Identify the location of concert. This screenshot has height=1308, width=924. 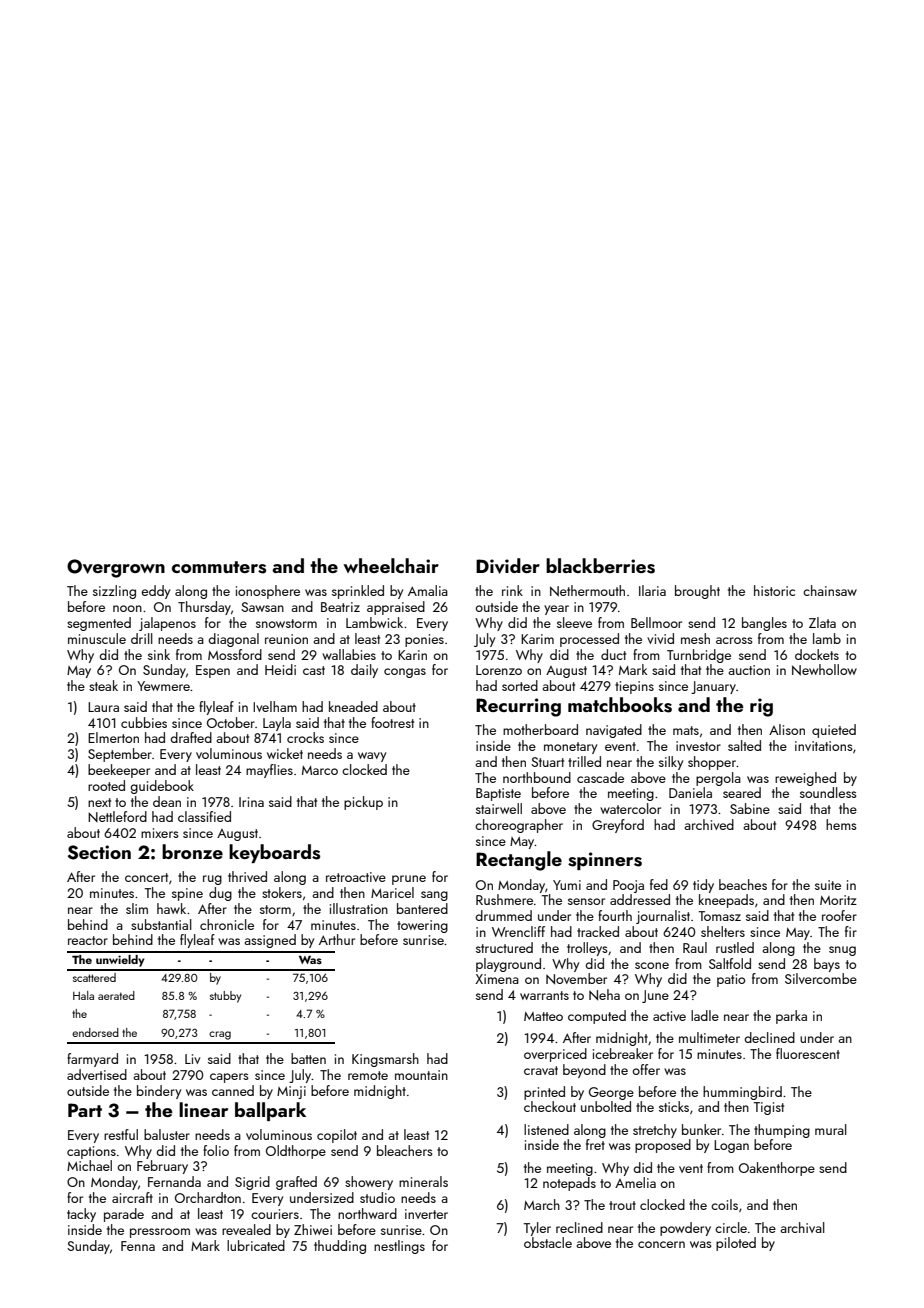
(146, 877).
